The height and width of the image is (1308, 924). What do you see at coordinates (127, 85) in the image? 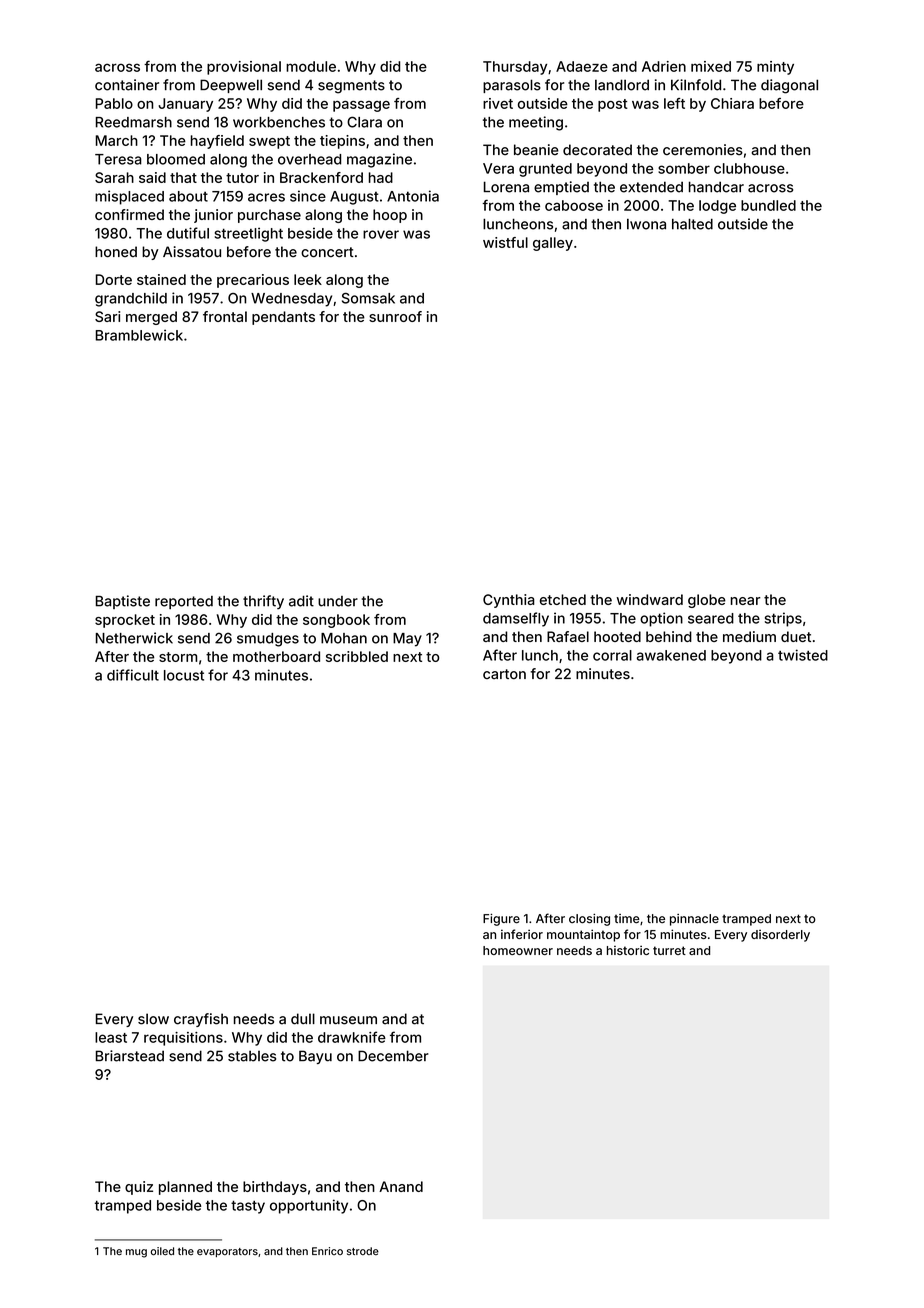
I see `container` at bounding box center [127, 85].
